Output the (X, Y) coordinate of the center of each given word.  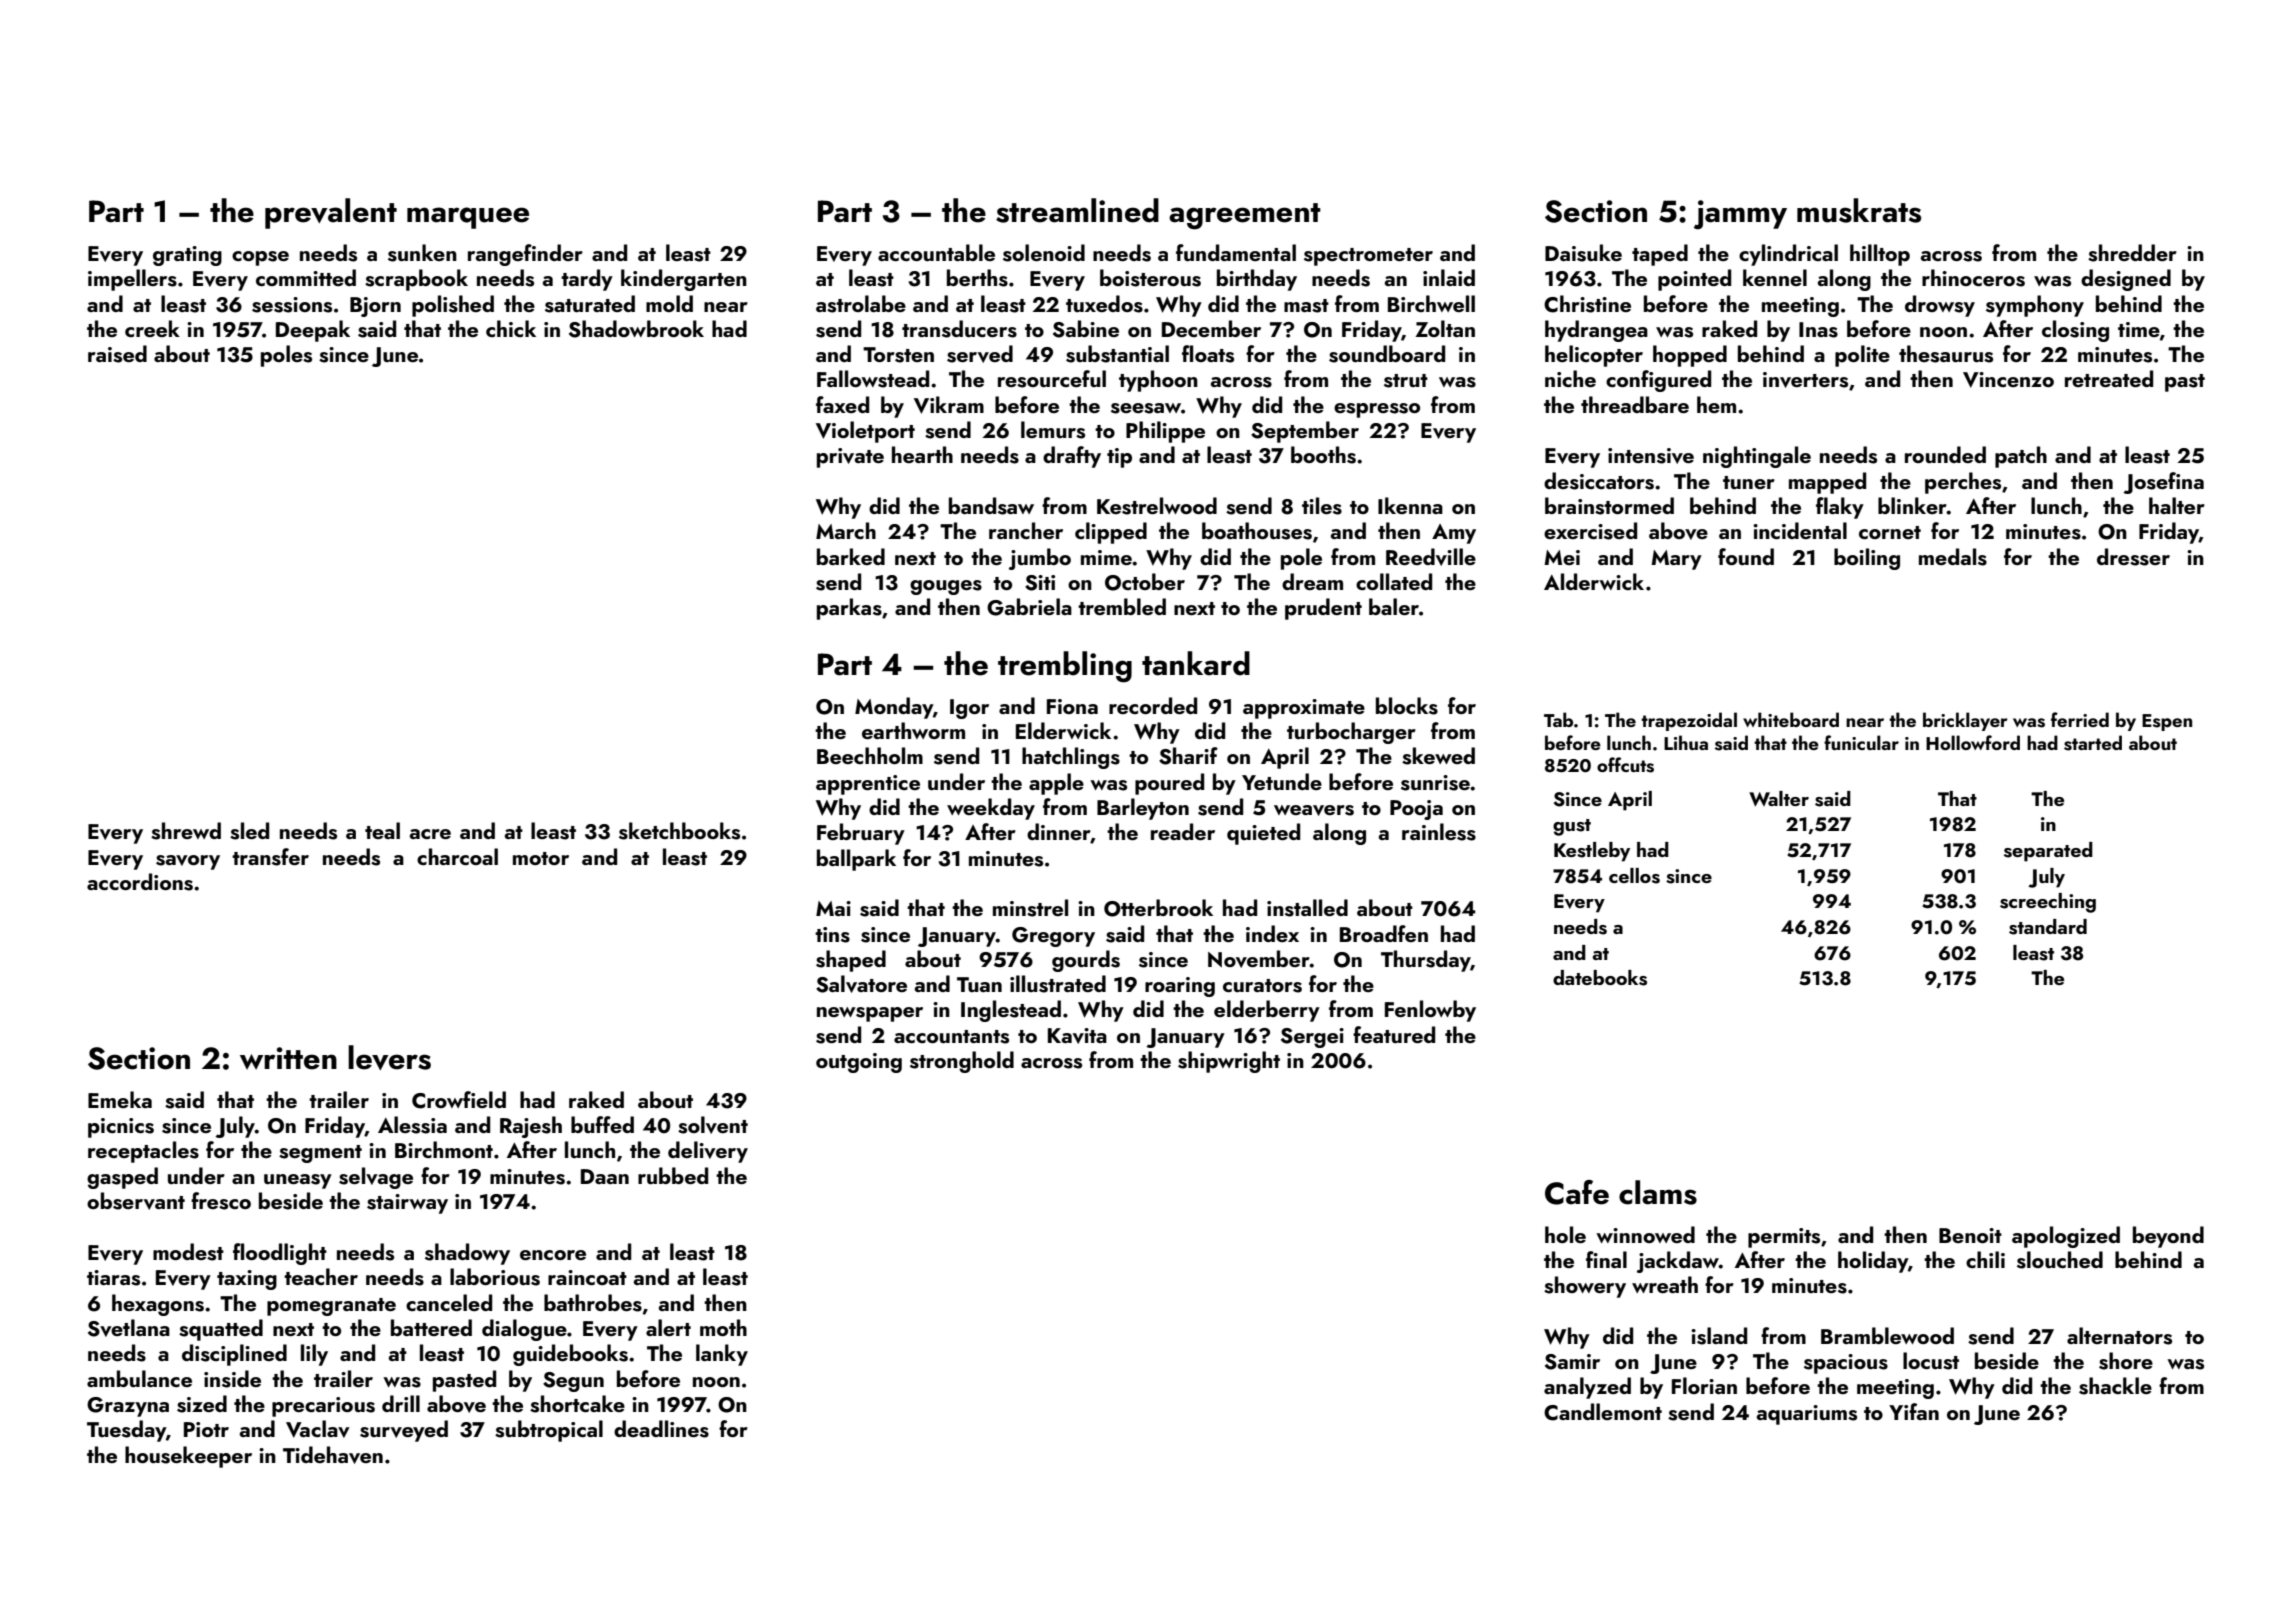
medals (1953, 557)
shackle (2115, 1386)
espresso (1377, 410)
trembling (1065, 667)
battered (431, 1327)
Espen (2167, 722)
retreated (2109, 378)
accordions (140, 882)
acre (430, 834)
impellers (132, 280)
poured (1169, 784)
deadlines (661, 1429)
